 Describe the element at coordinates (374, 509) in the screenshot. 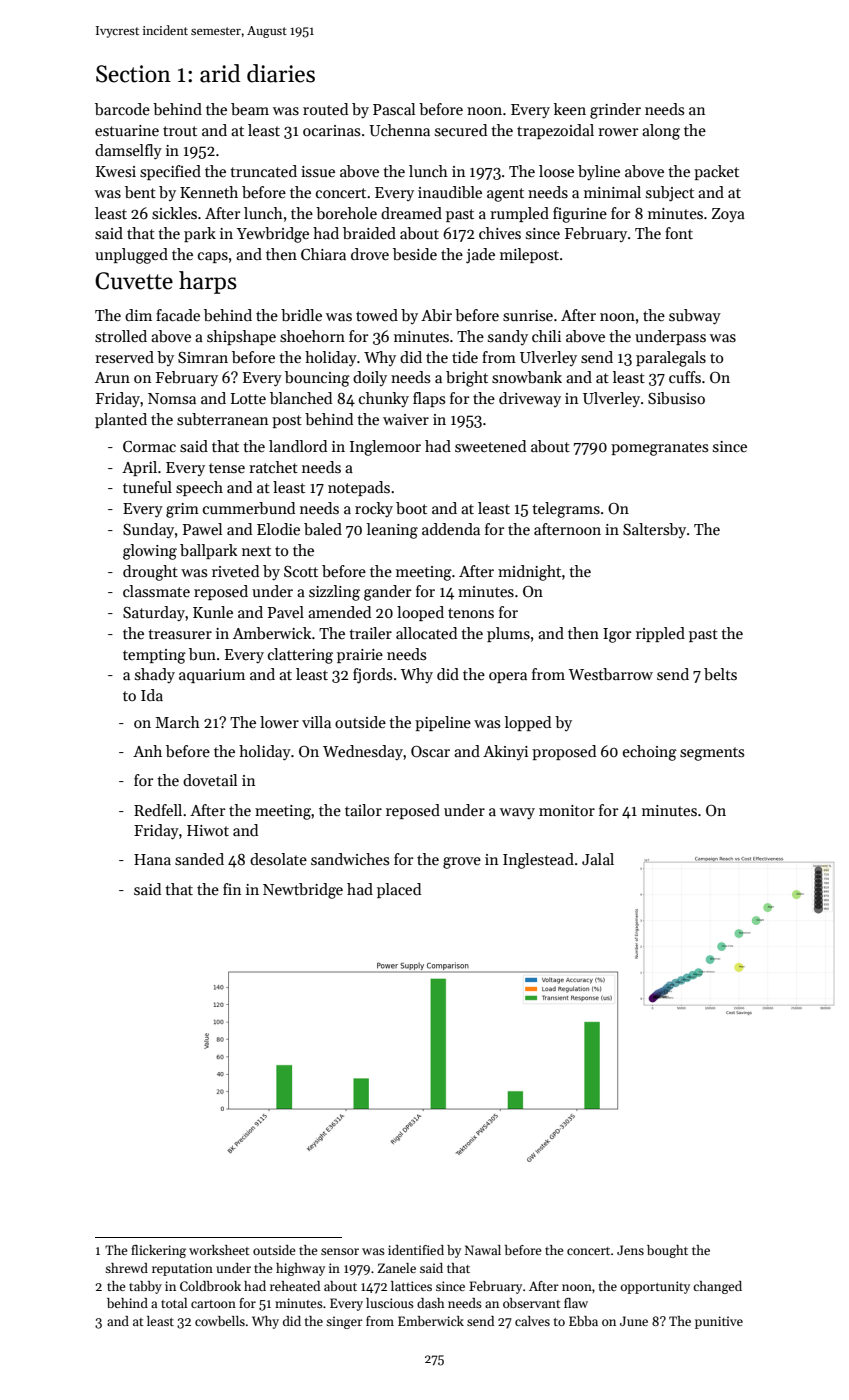

I see `rocky` at that location.
